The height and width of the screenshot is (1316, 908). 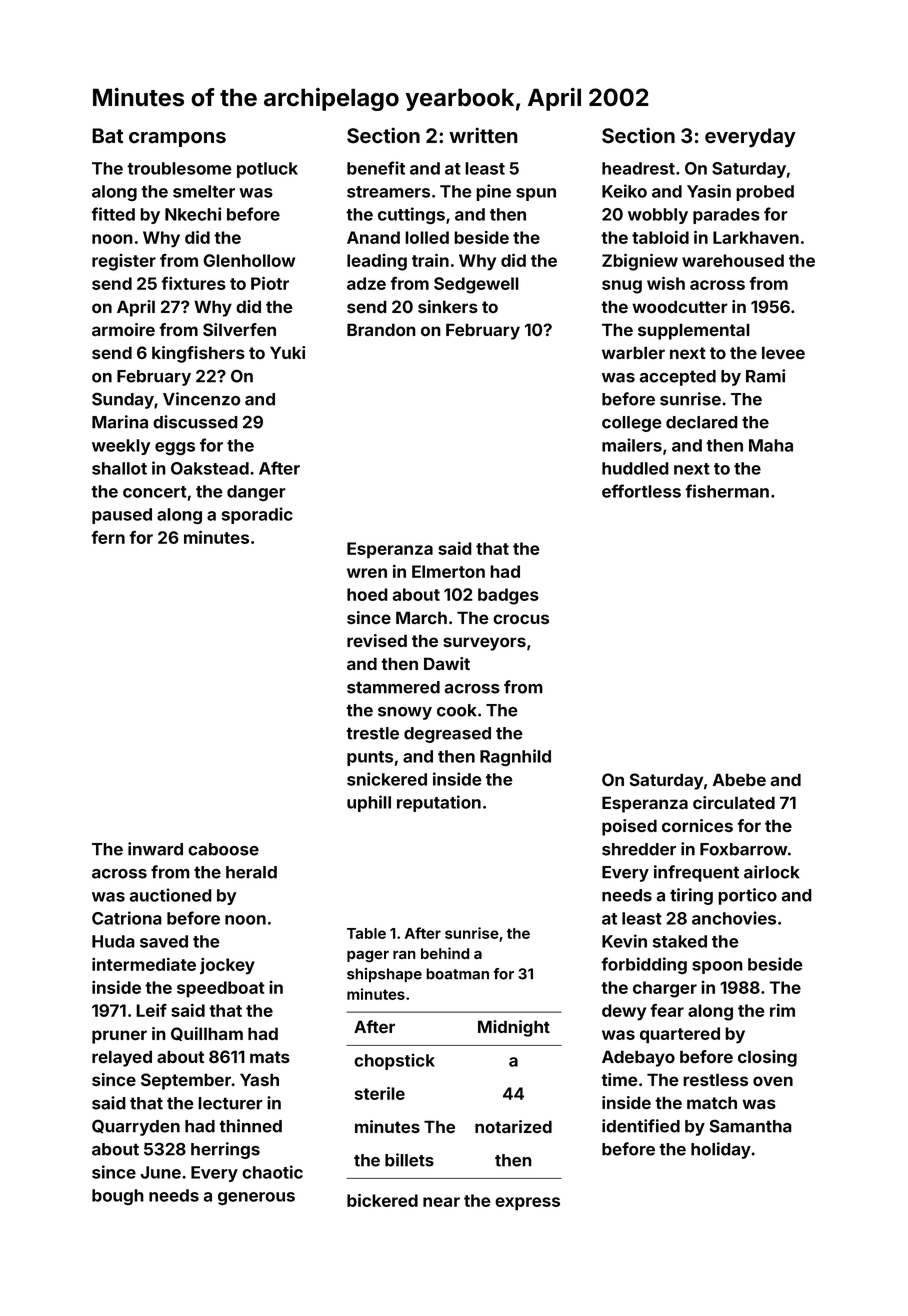 What do you see at coordinates (113, 214) in the screenshot?
I see `fitted` at bounding box center [113, 214].
